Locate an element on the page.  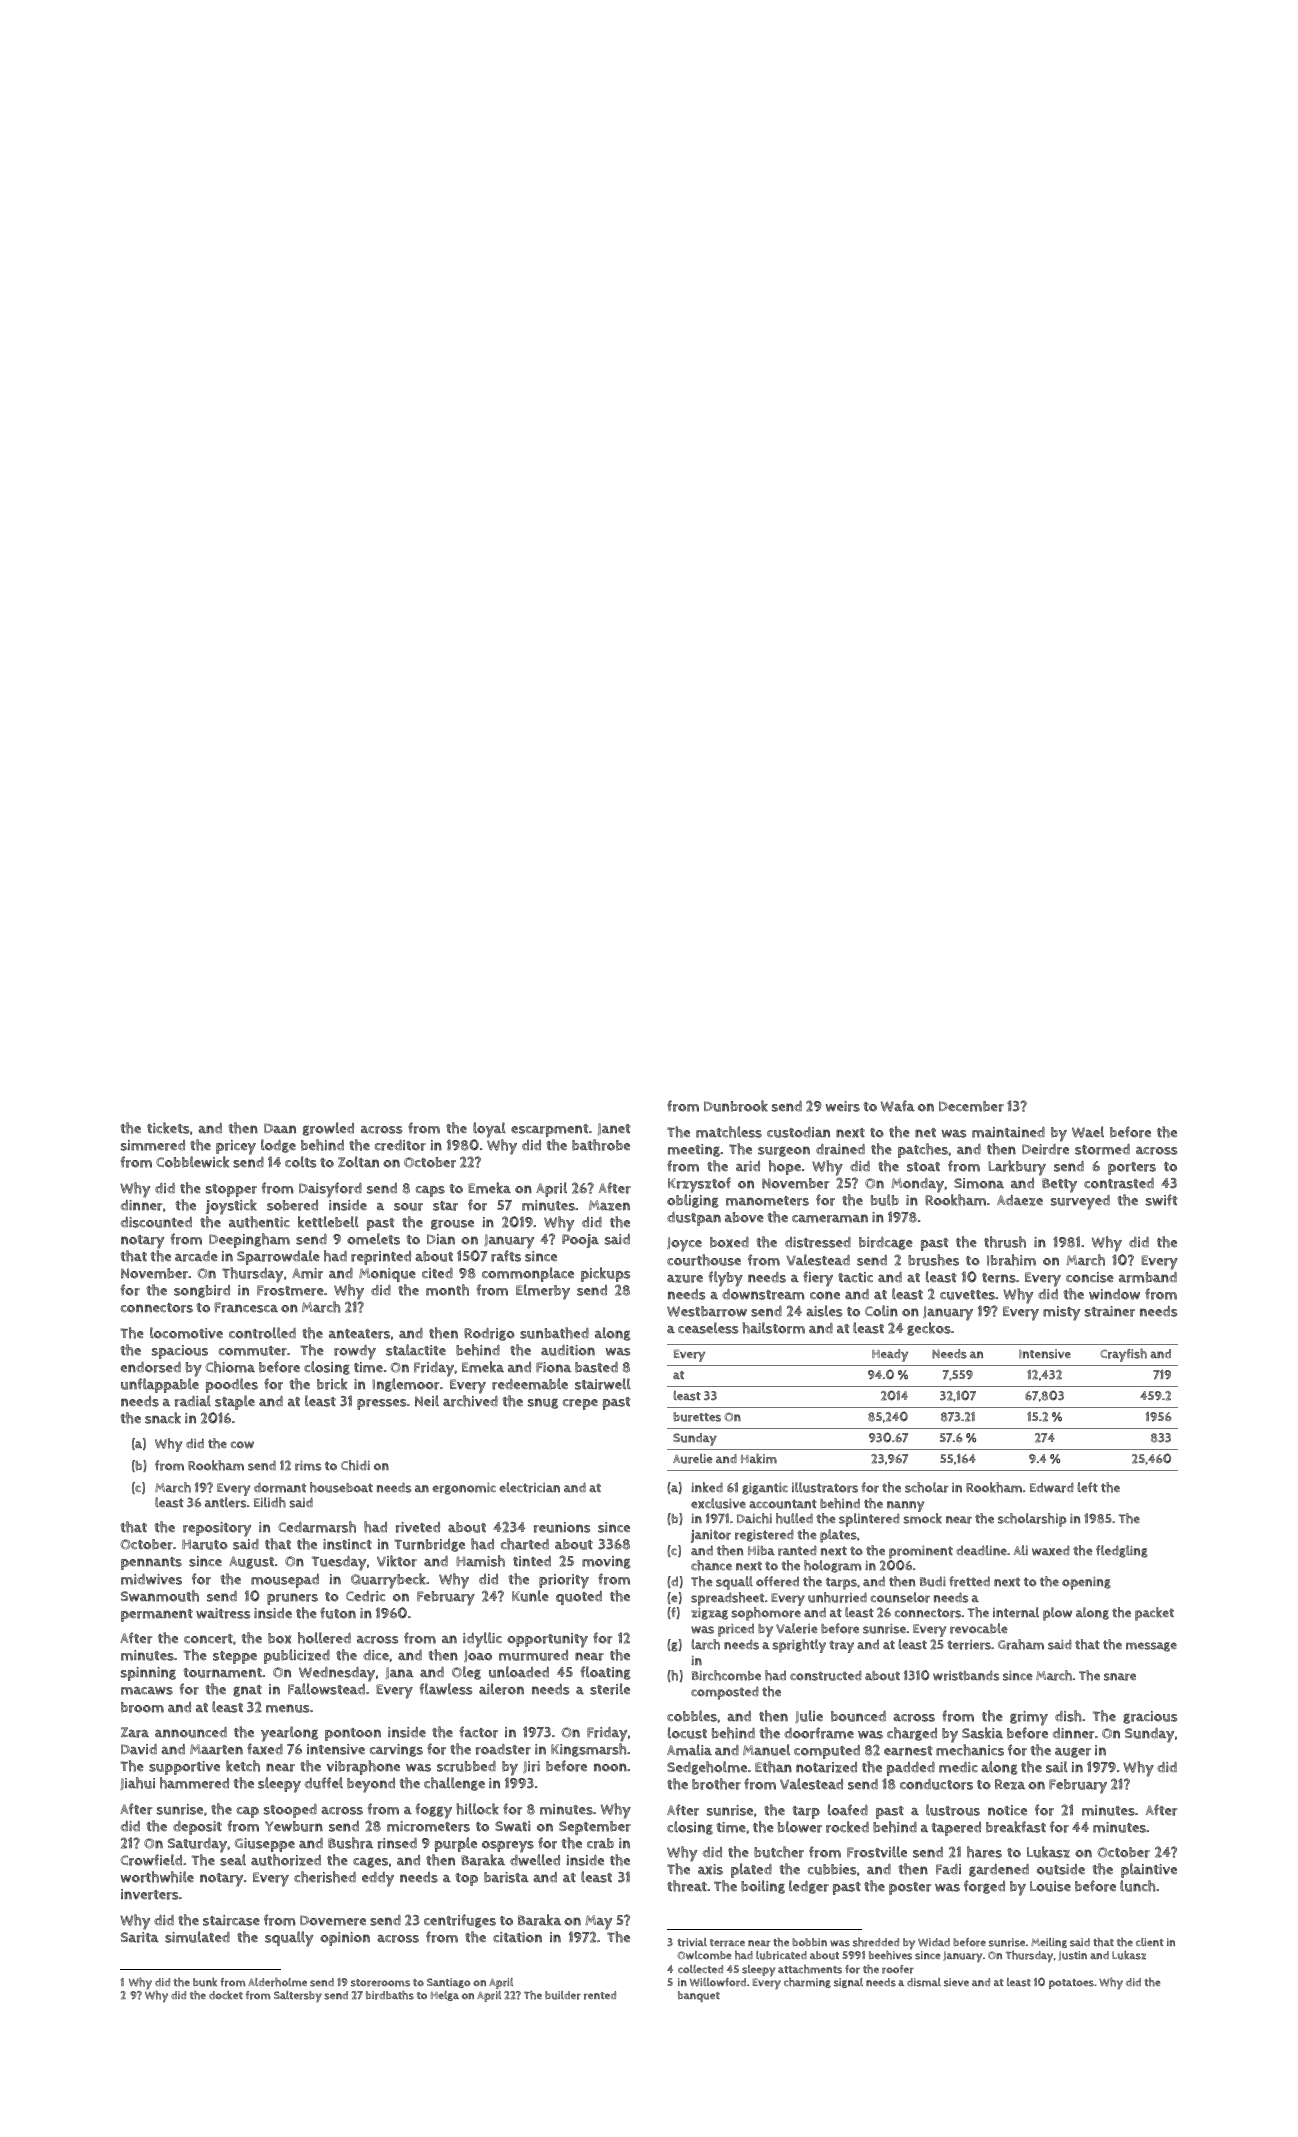
dormant is located at coordinates (280, 1487).
